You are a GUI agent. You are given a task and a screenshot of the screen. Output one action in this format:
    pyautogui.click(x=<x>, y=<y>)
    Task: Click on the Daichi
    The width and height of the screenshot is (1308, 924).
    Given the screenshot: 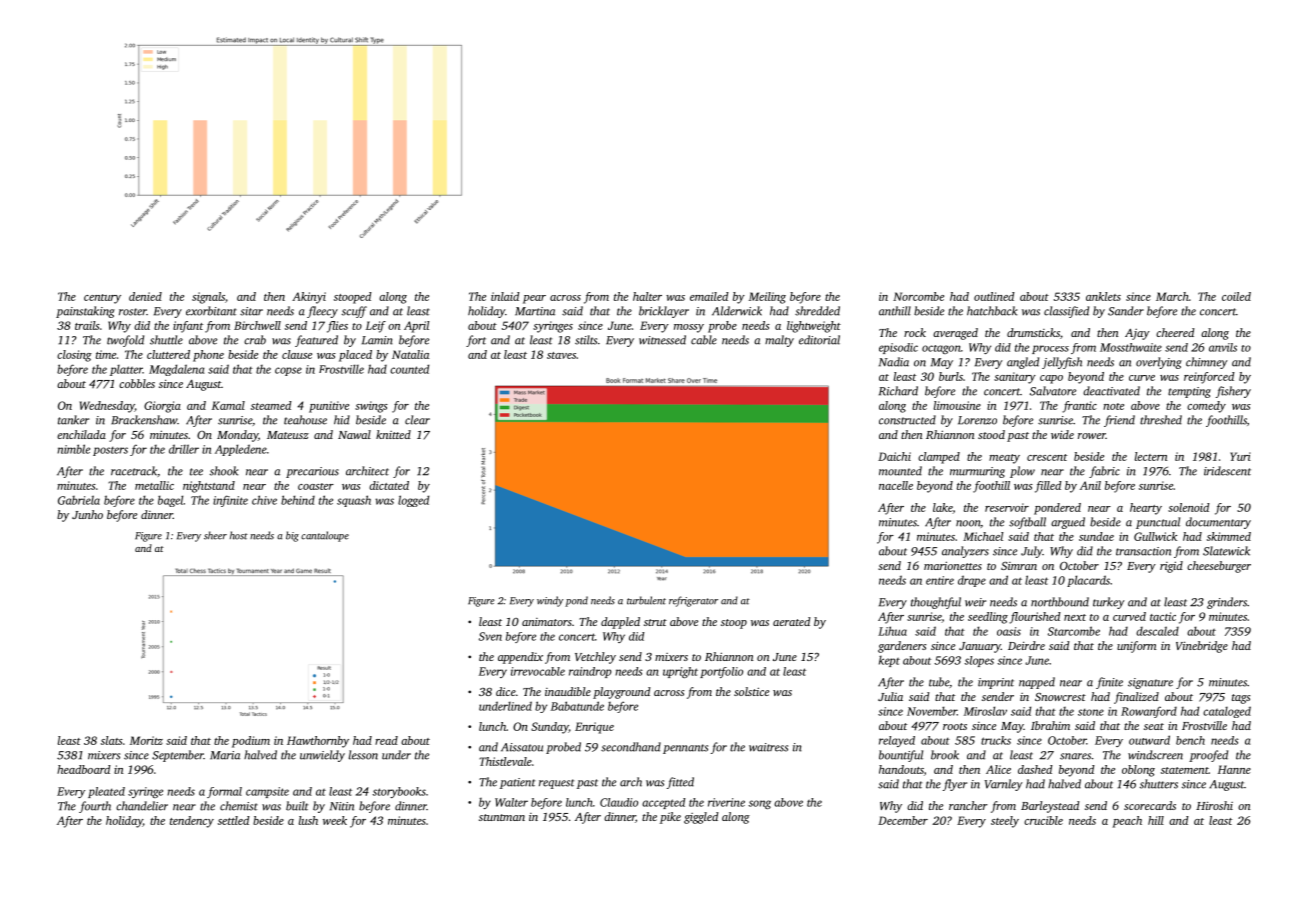 What is the action you would take?
    pyautogui.click(x=894, y=456)
